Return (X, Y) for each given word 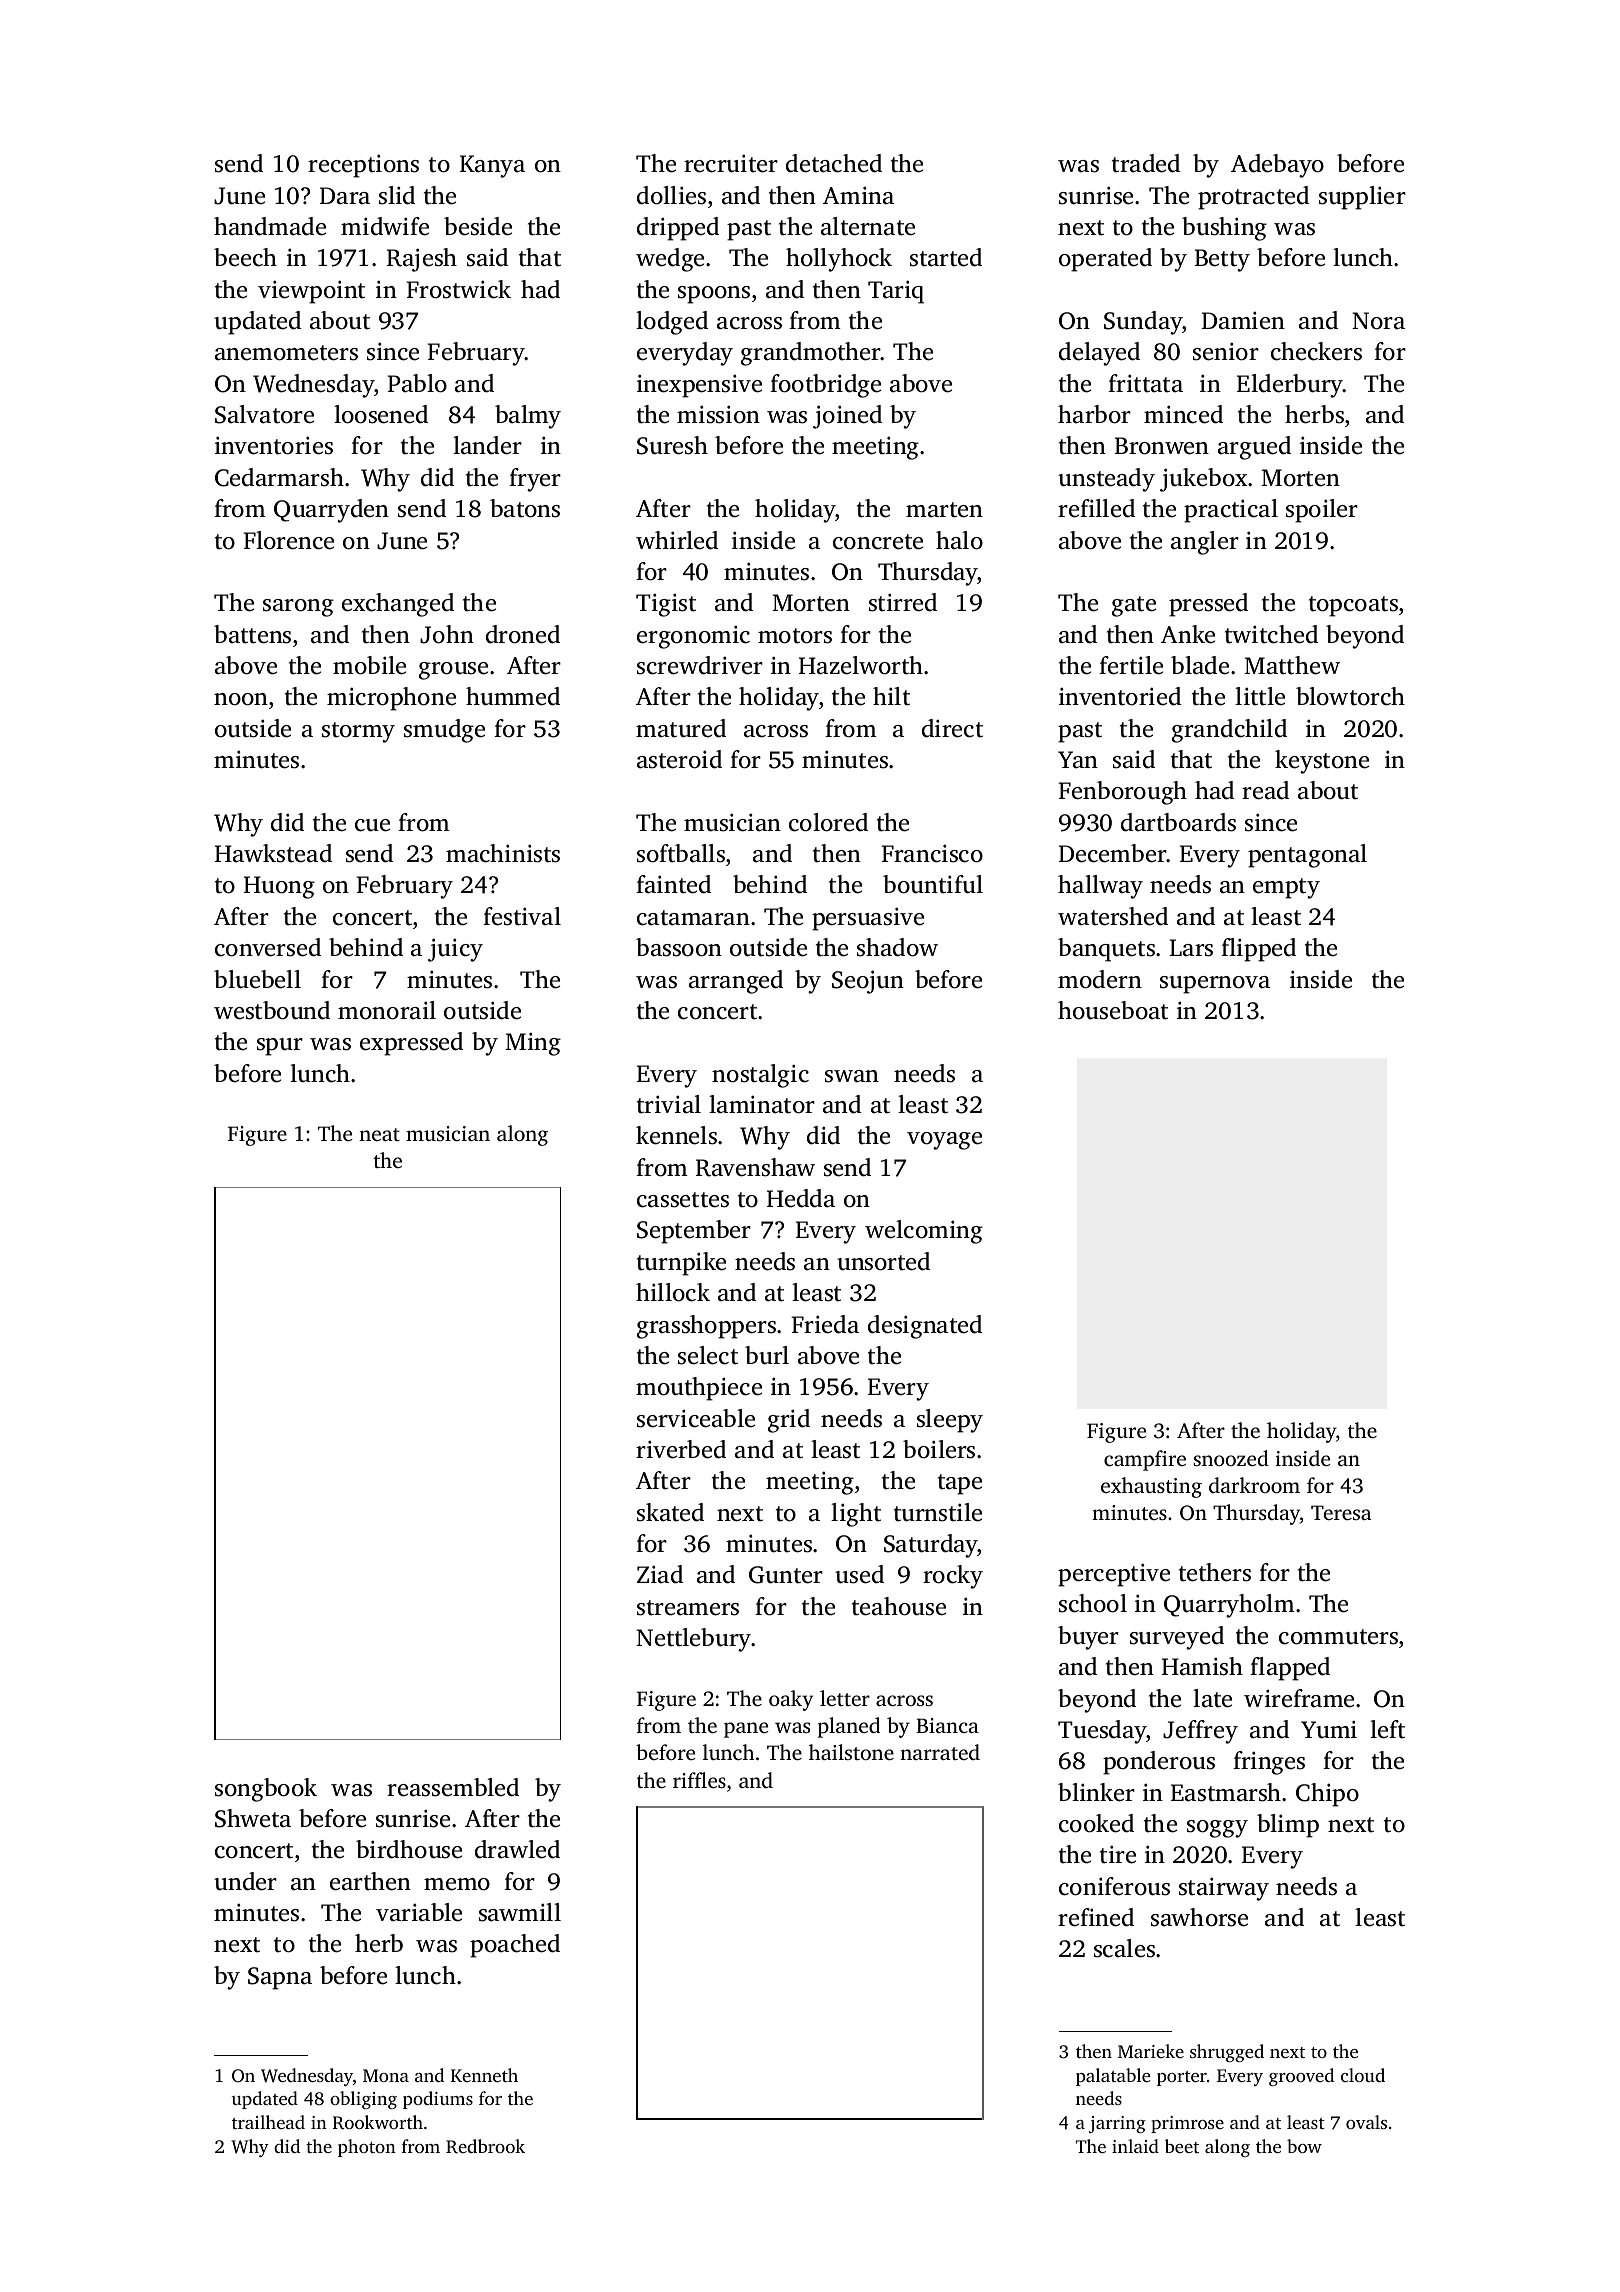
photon (367, 2148)
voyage (944, 1141)
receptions (363, 166)
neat (379, 1134)
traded (1146, 163)
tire (1118, 1854)
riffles (699, 1780)
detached (834, 163)
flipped (1258, 950)
